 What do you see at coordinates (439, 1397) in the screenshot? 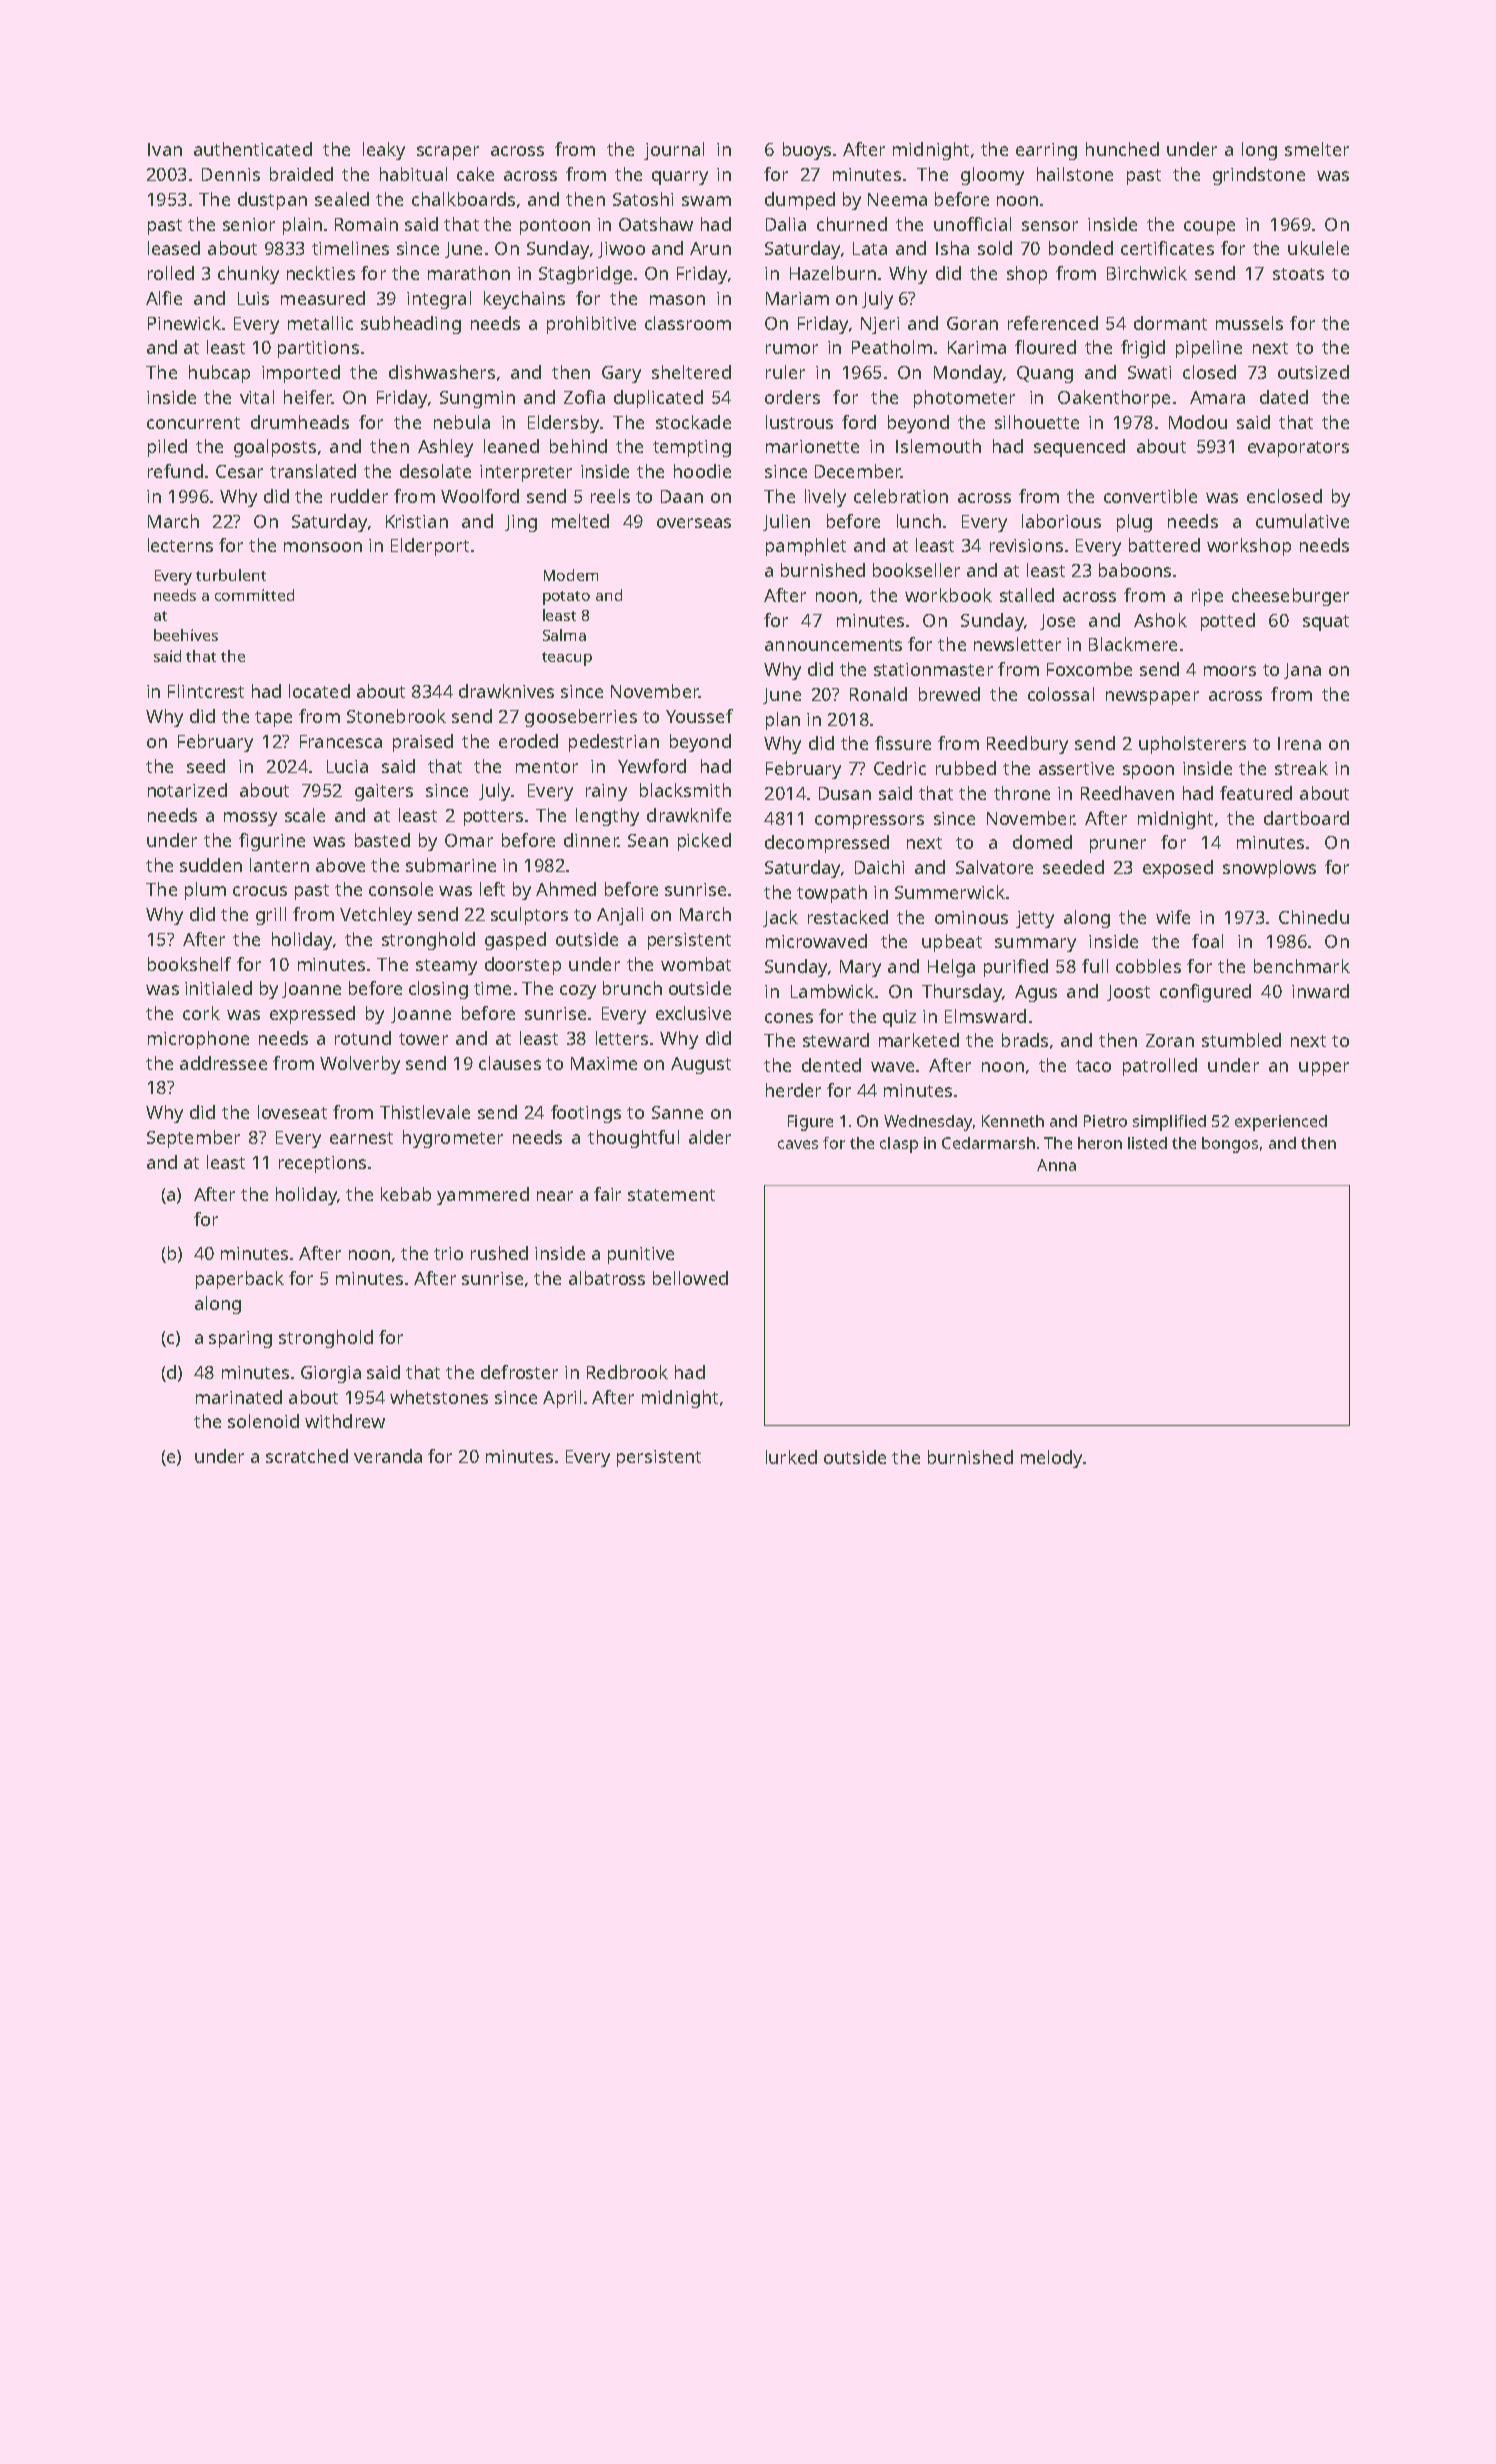
I see `whetstones` at bounding box center [439, 1397].
